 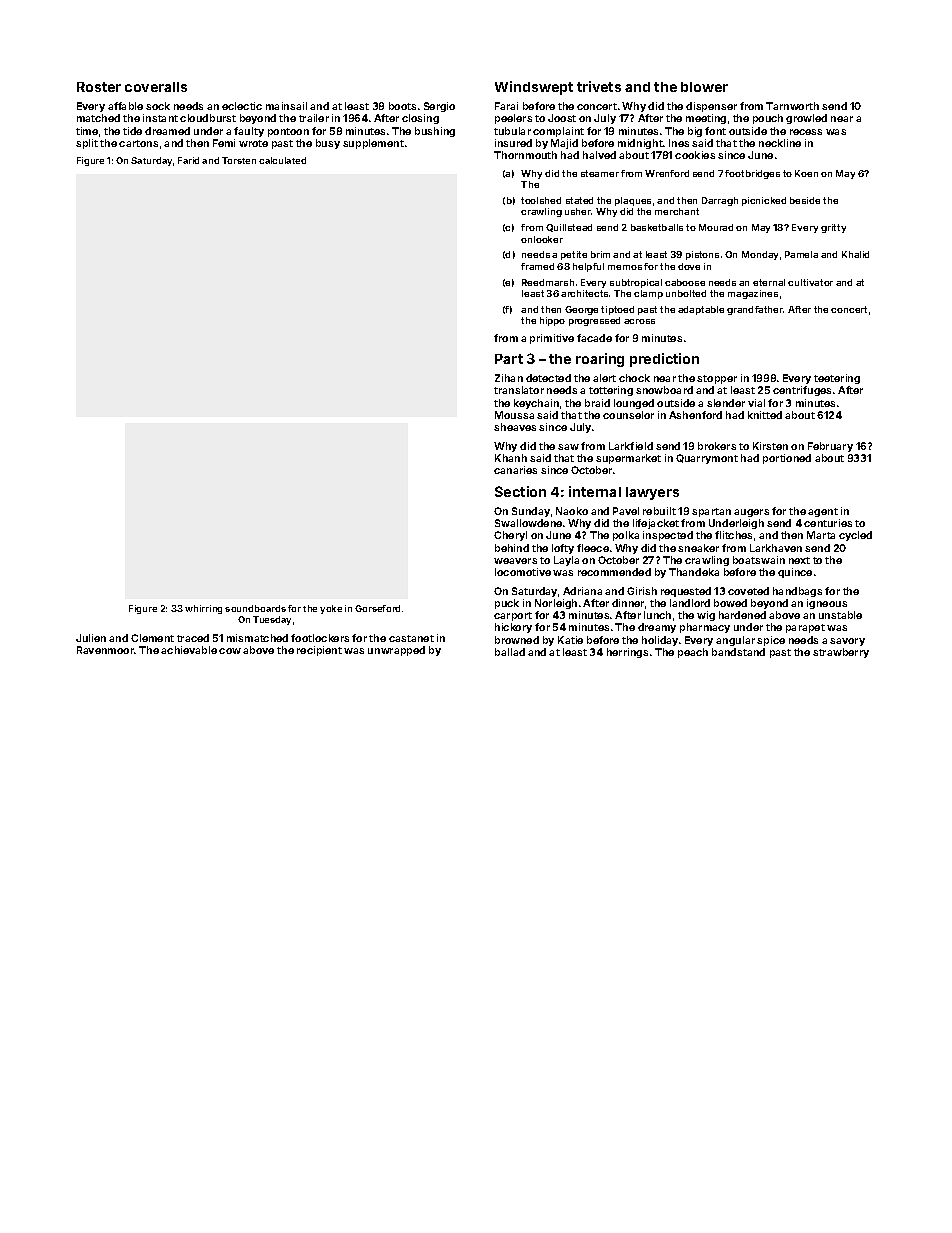 I want to click on grandfather, so click(x=755, y=310).
